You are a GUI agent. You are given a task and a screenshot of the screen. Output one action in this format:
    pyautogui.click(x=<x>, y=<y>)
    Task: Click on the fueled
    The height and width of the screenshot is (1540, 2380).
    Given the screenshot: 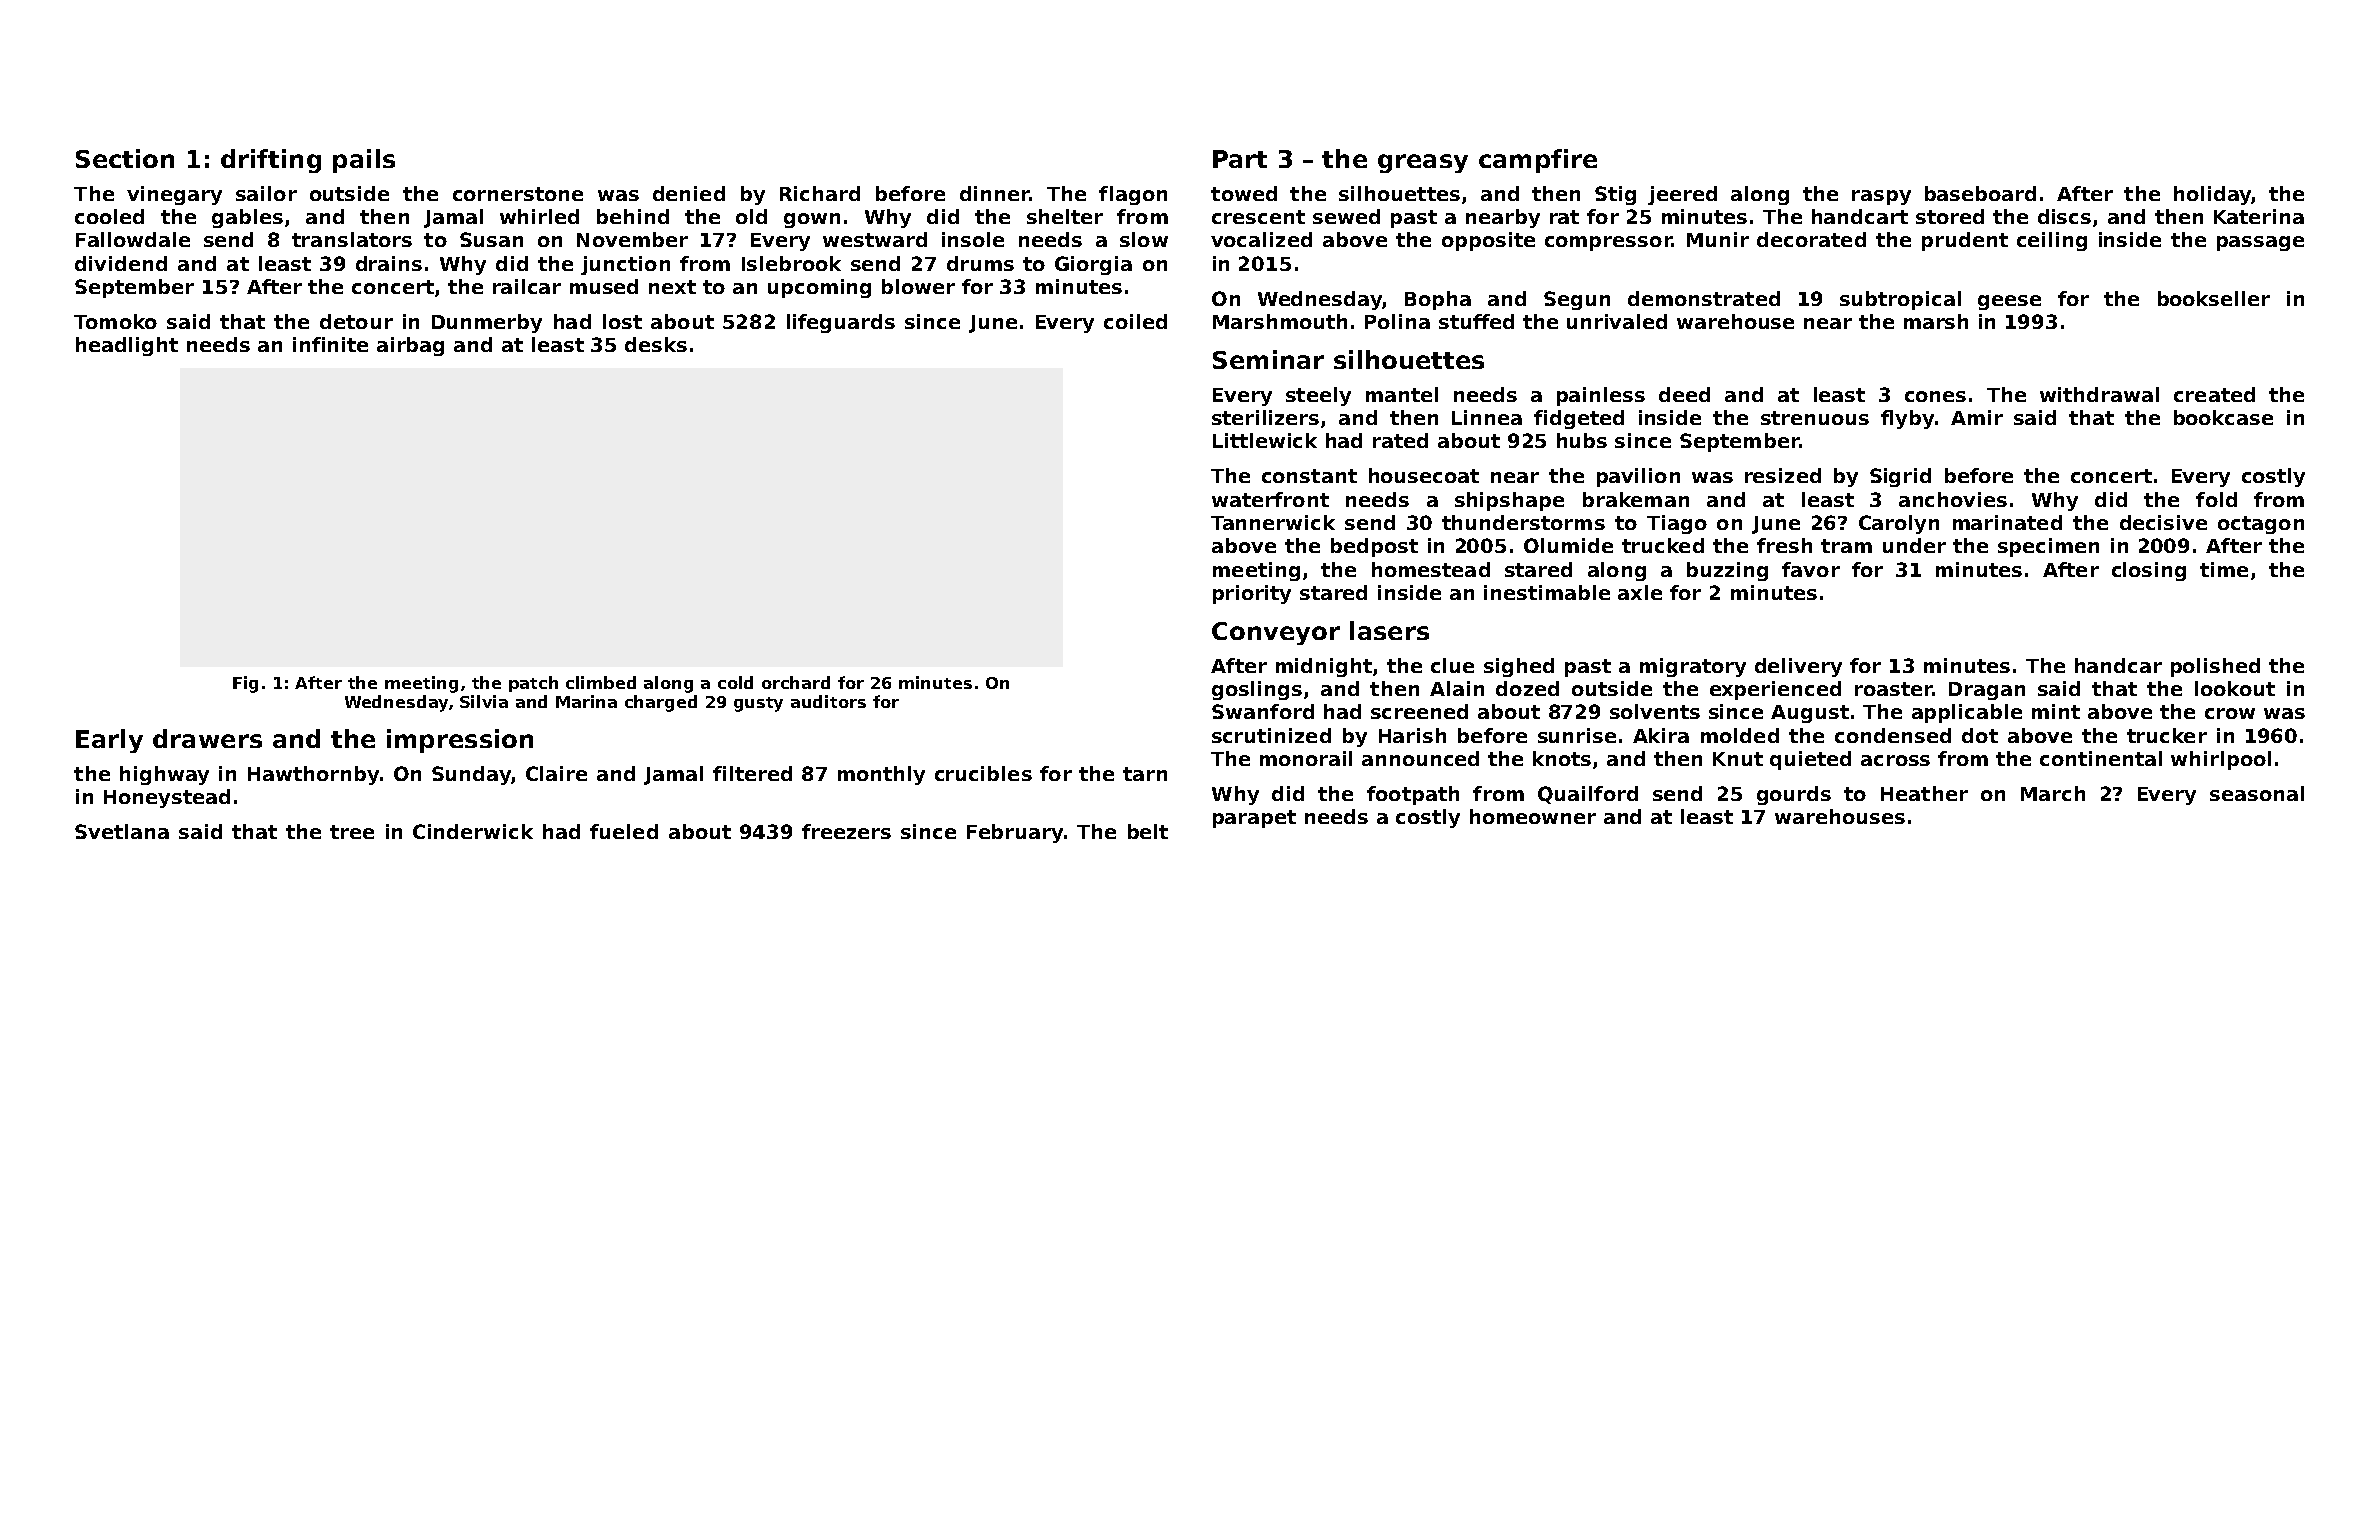 What is the action you would take?
    pyautogui.click(x=624, y=831)
